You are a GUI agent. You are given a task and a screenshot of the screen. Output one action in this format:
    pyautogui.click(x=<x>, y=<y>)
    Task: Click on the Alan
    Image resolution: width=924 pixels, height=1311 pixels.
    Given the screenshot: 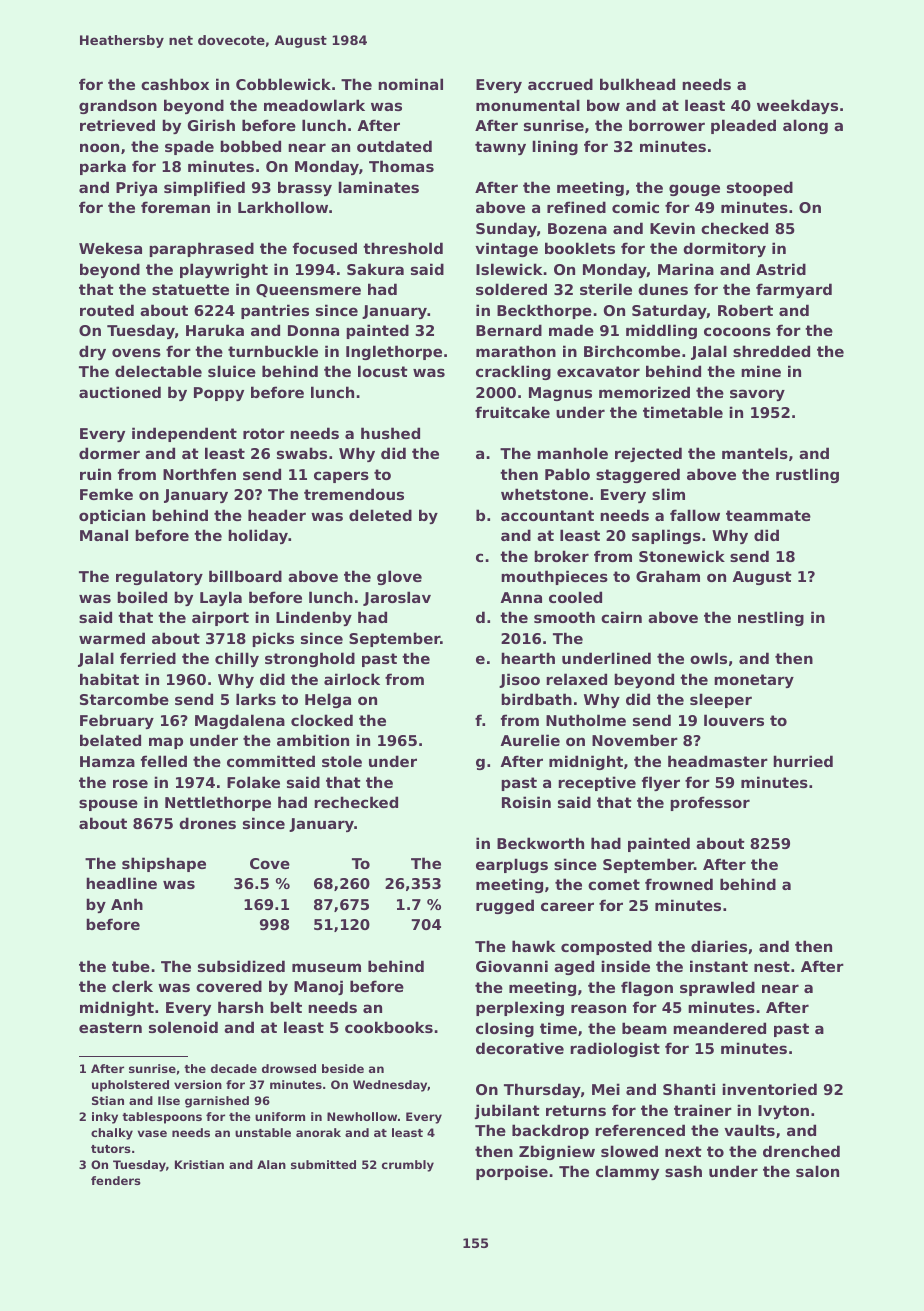 What is the action you would take?
    pyautogui.click(x=271, y=1164)
